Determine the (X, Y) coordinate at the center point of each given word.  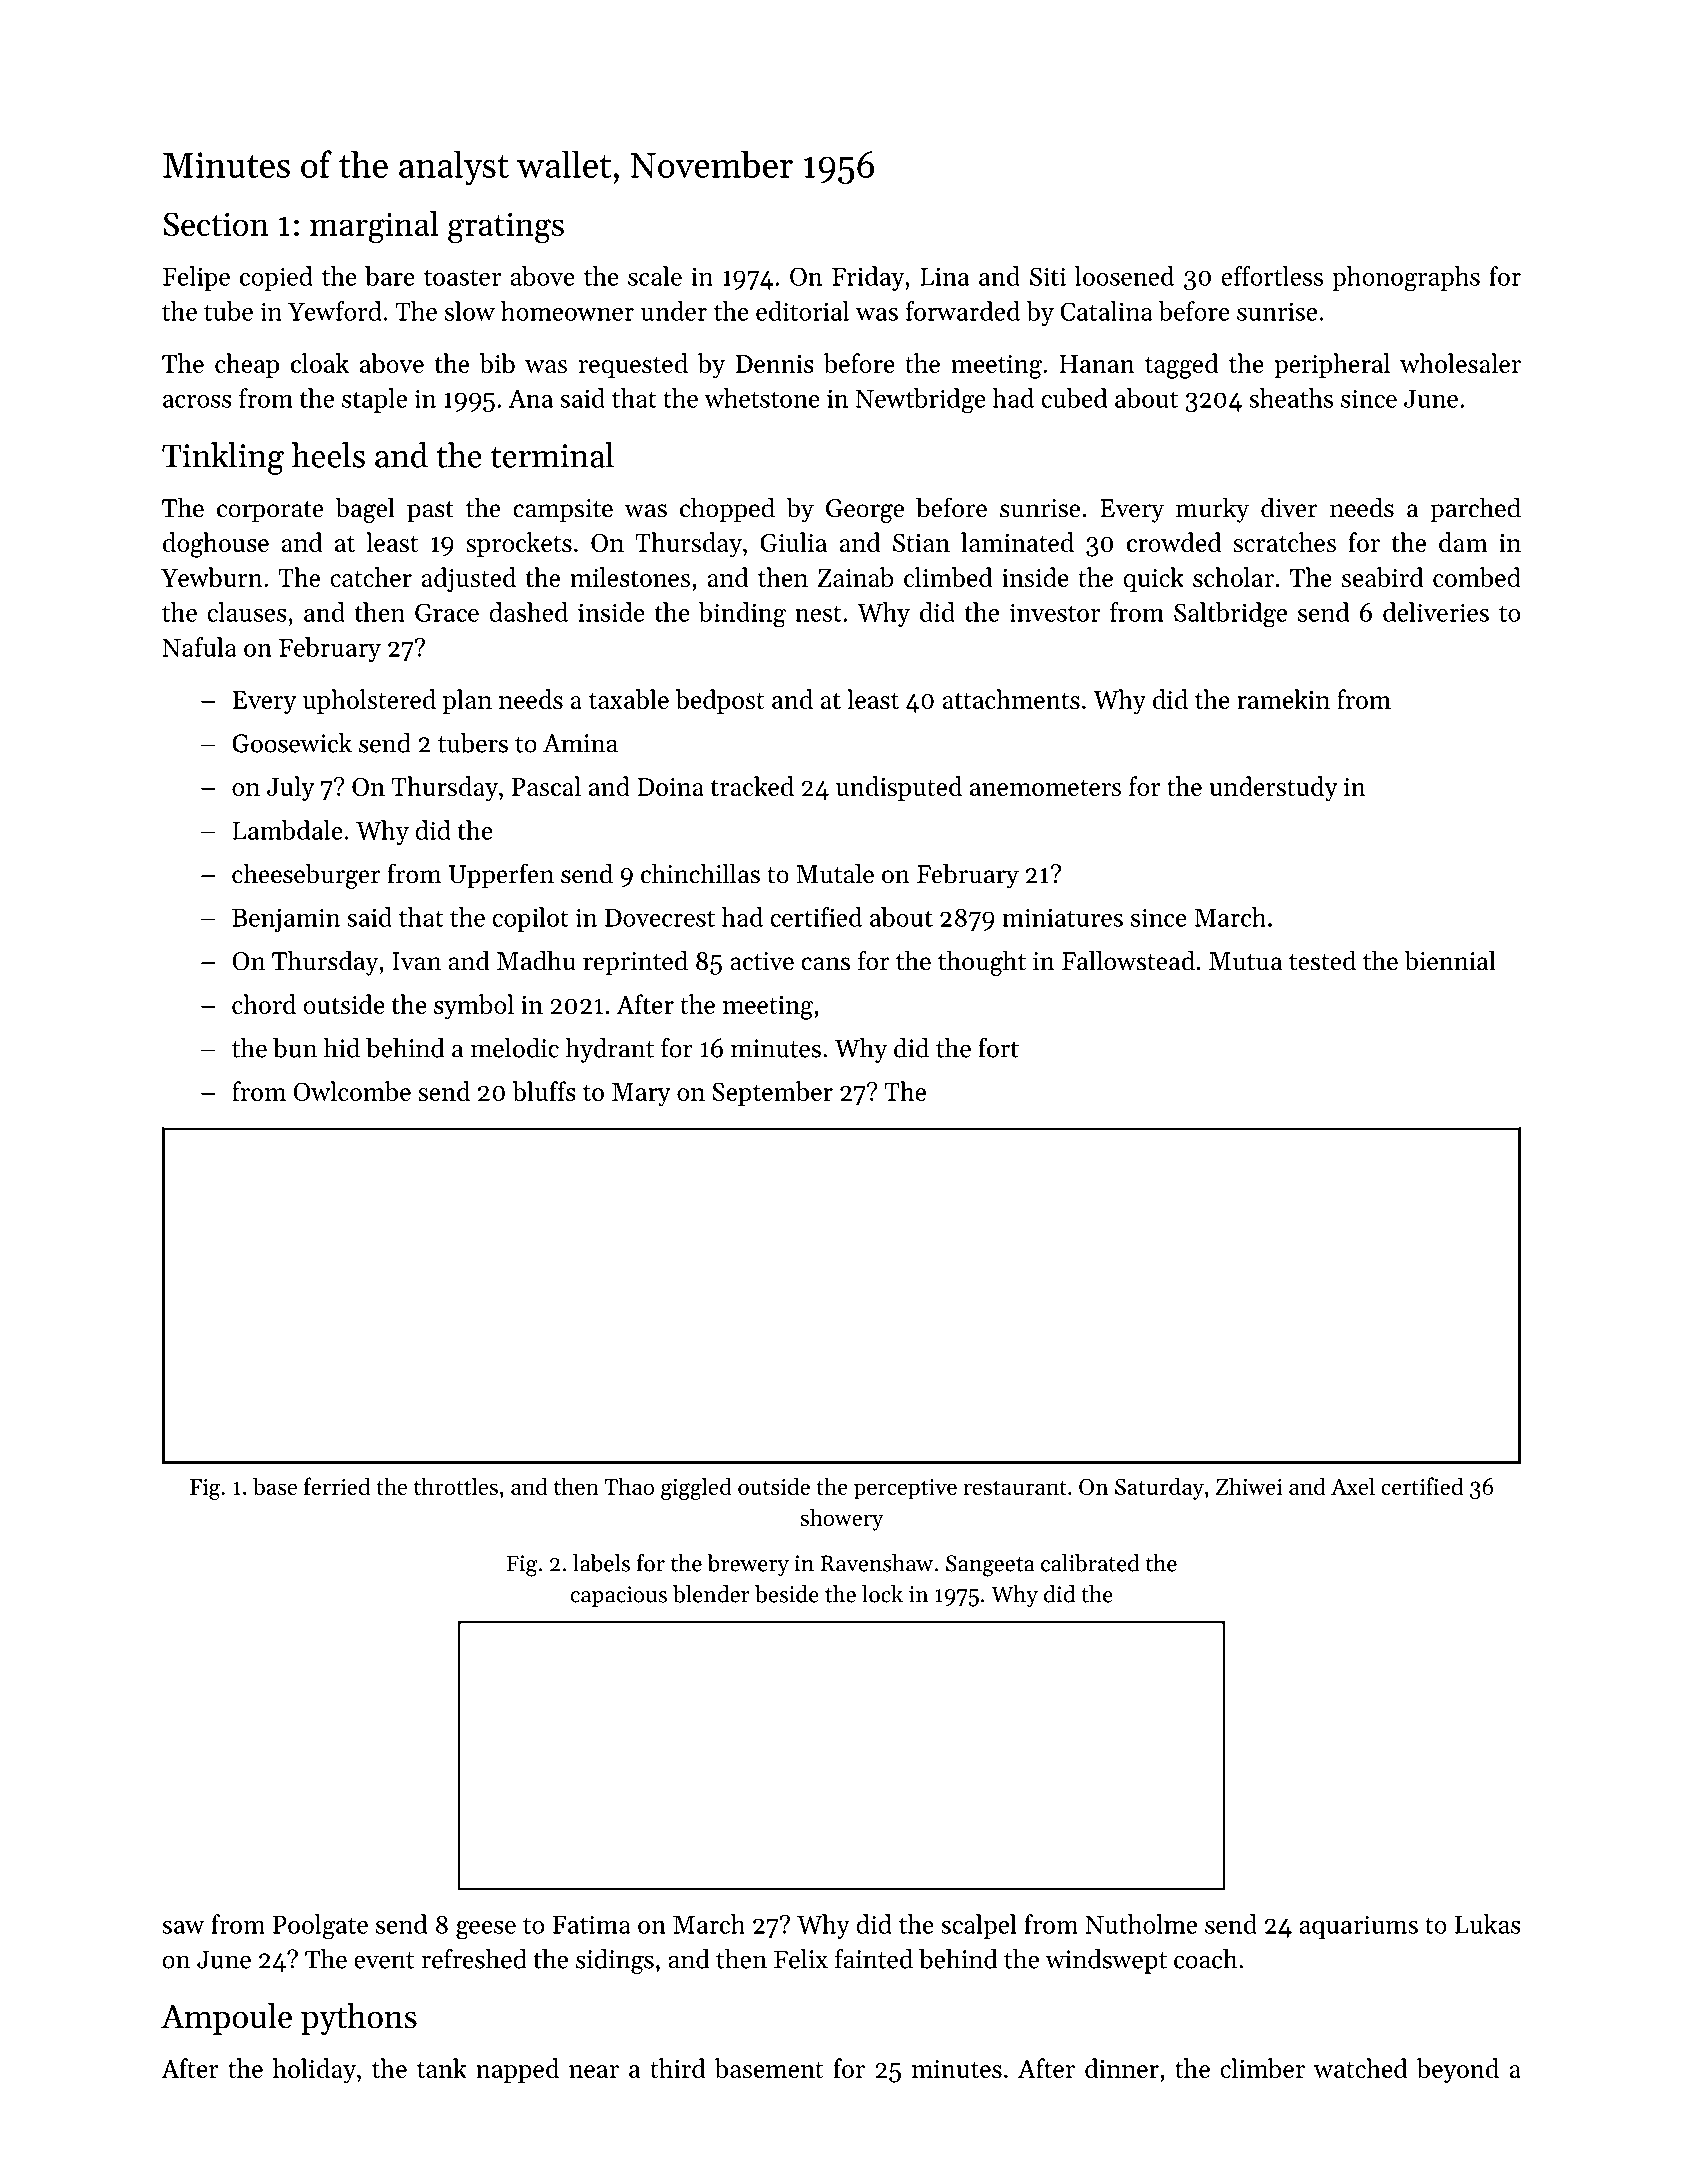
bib (497, 363)
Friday (868, 278)
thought (982, 963)
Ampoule (226, 2019)
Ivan (416, 961)
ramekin (1283, 699)
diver (1289, 507)
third (678, 2068)
